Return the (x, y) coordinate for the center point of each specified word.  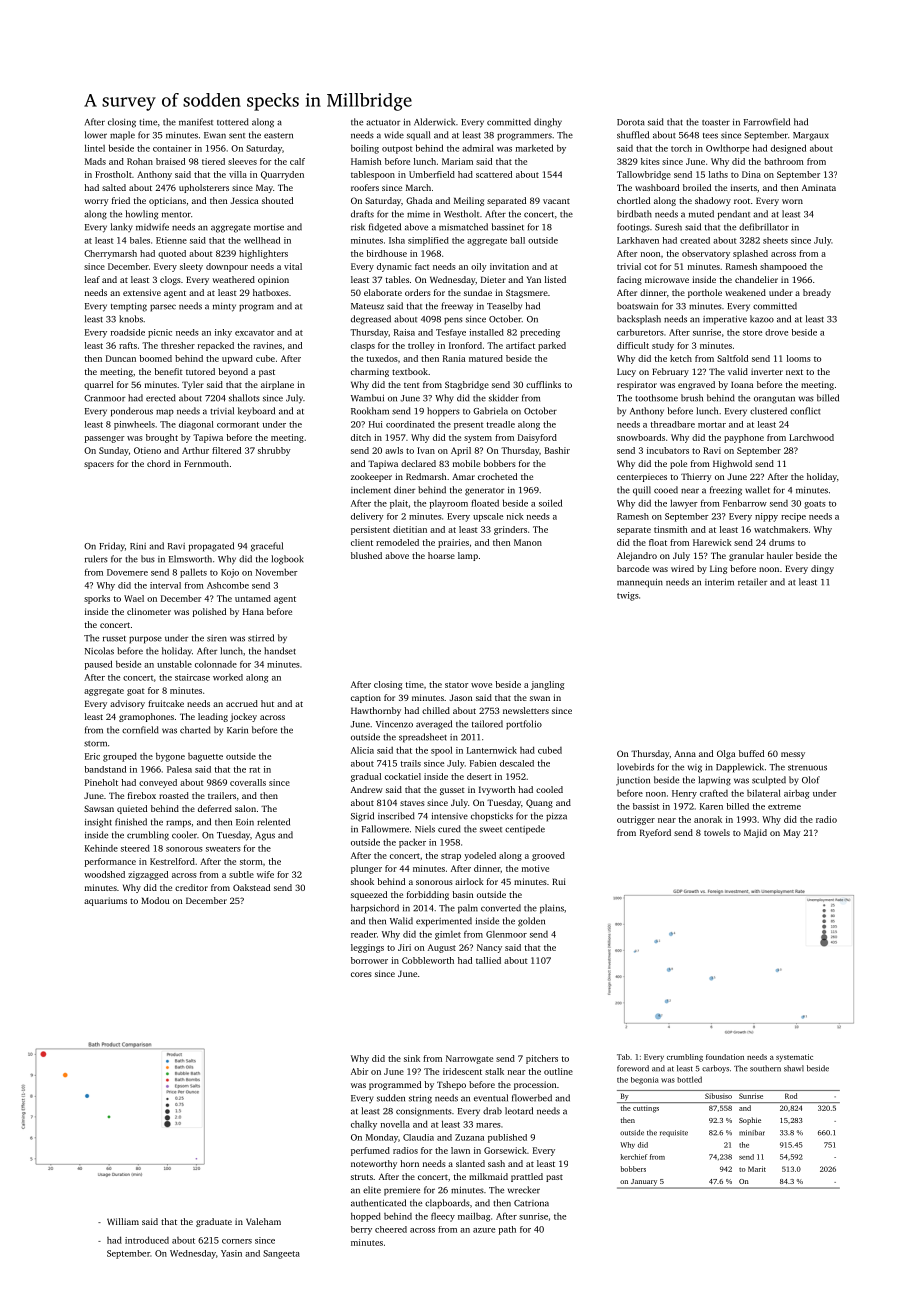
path (507, 1230)
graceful (267, 547)
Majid (755, 833)
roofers (365, 187)
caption (366, 698)
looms (799, 358)
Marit (757, 1169)
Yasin (231, 1253)
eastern (278, 136)
